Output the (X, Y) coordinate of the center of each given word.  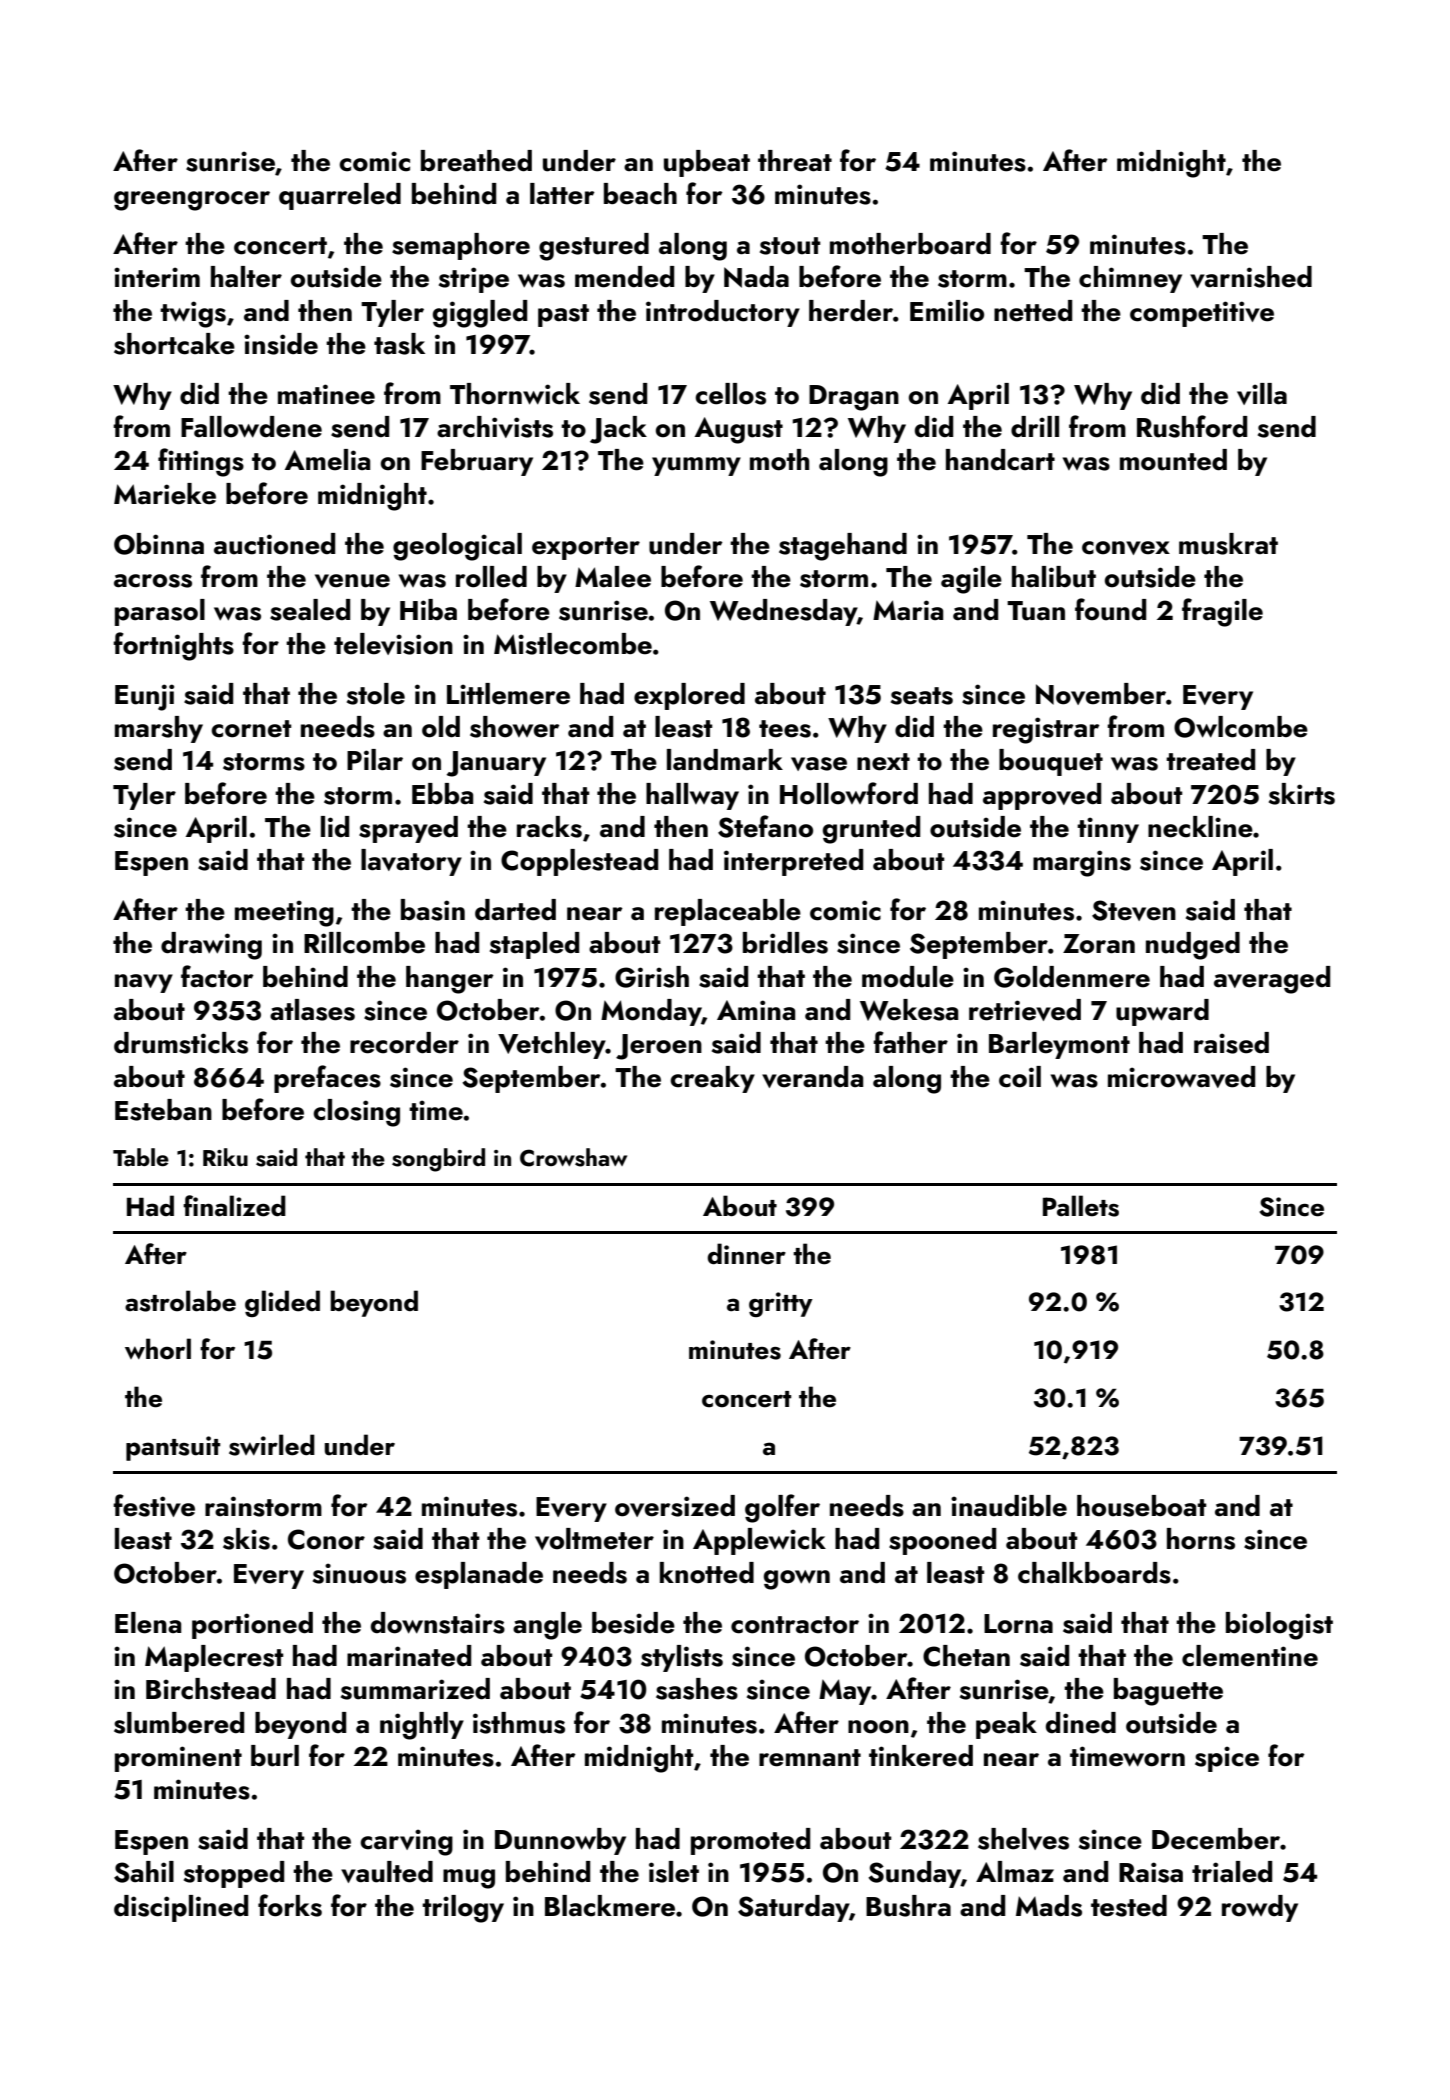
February (477, 462)
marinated (409, 1656)
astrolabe (180, 1301)
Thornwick (515, 394)
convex (1126, 548)
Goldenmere (1072, 977)
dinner (747, 1254)
